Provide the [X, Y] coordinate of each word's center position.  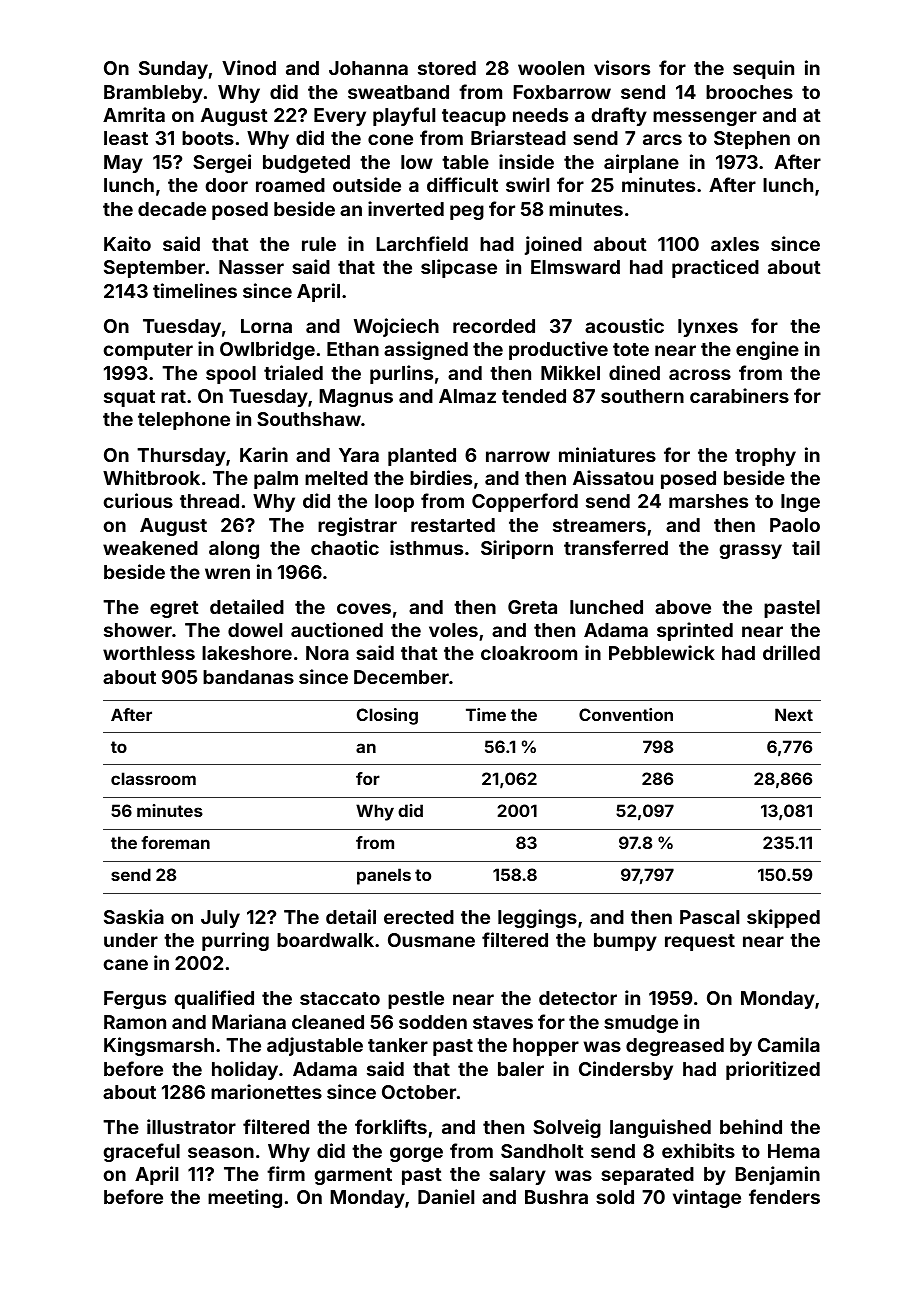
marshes [708, 501]
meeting [245, 1198]
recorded [494, 326]
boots [208, 138]
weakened [150, 548]
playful [404, 116]
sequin [763, 69]
